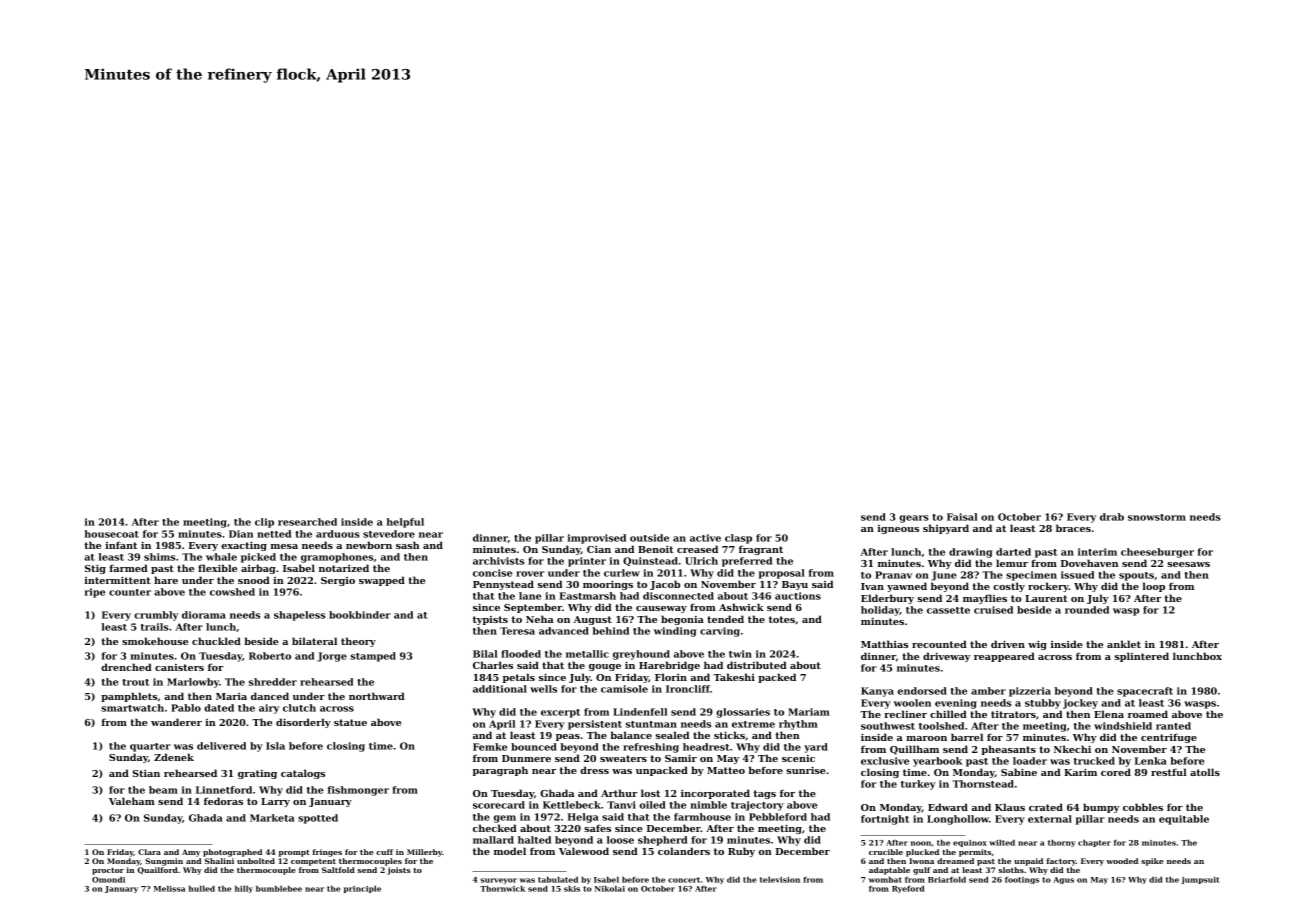 Image resolution: width=1308 pixels, height=924 pixels. Describe the element at coordinates (1157, 517) in the page. I see `snowstorm` at that location.
